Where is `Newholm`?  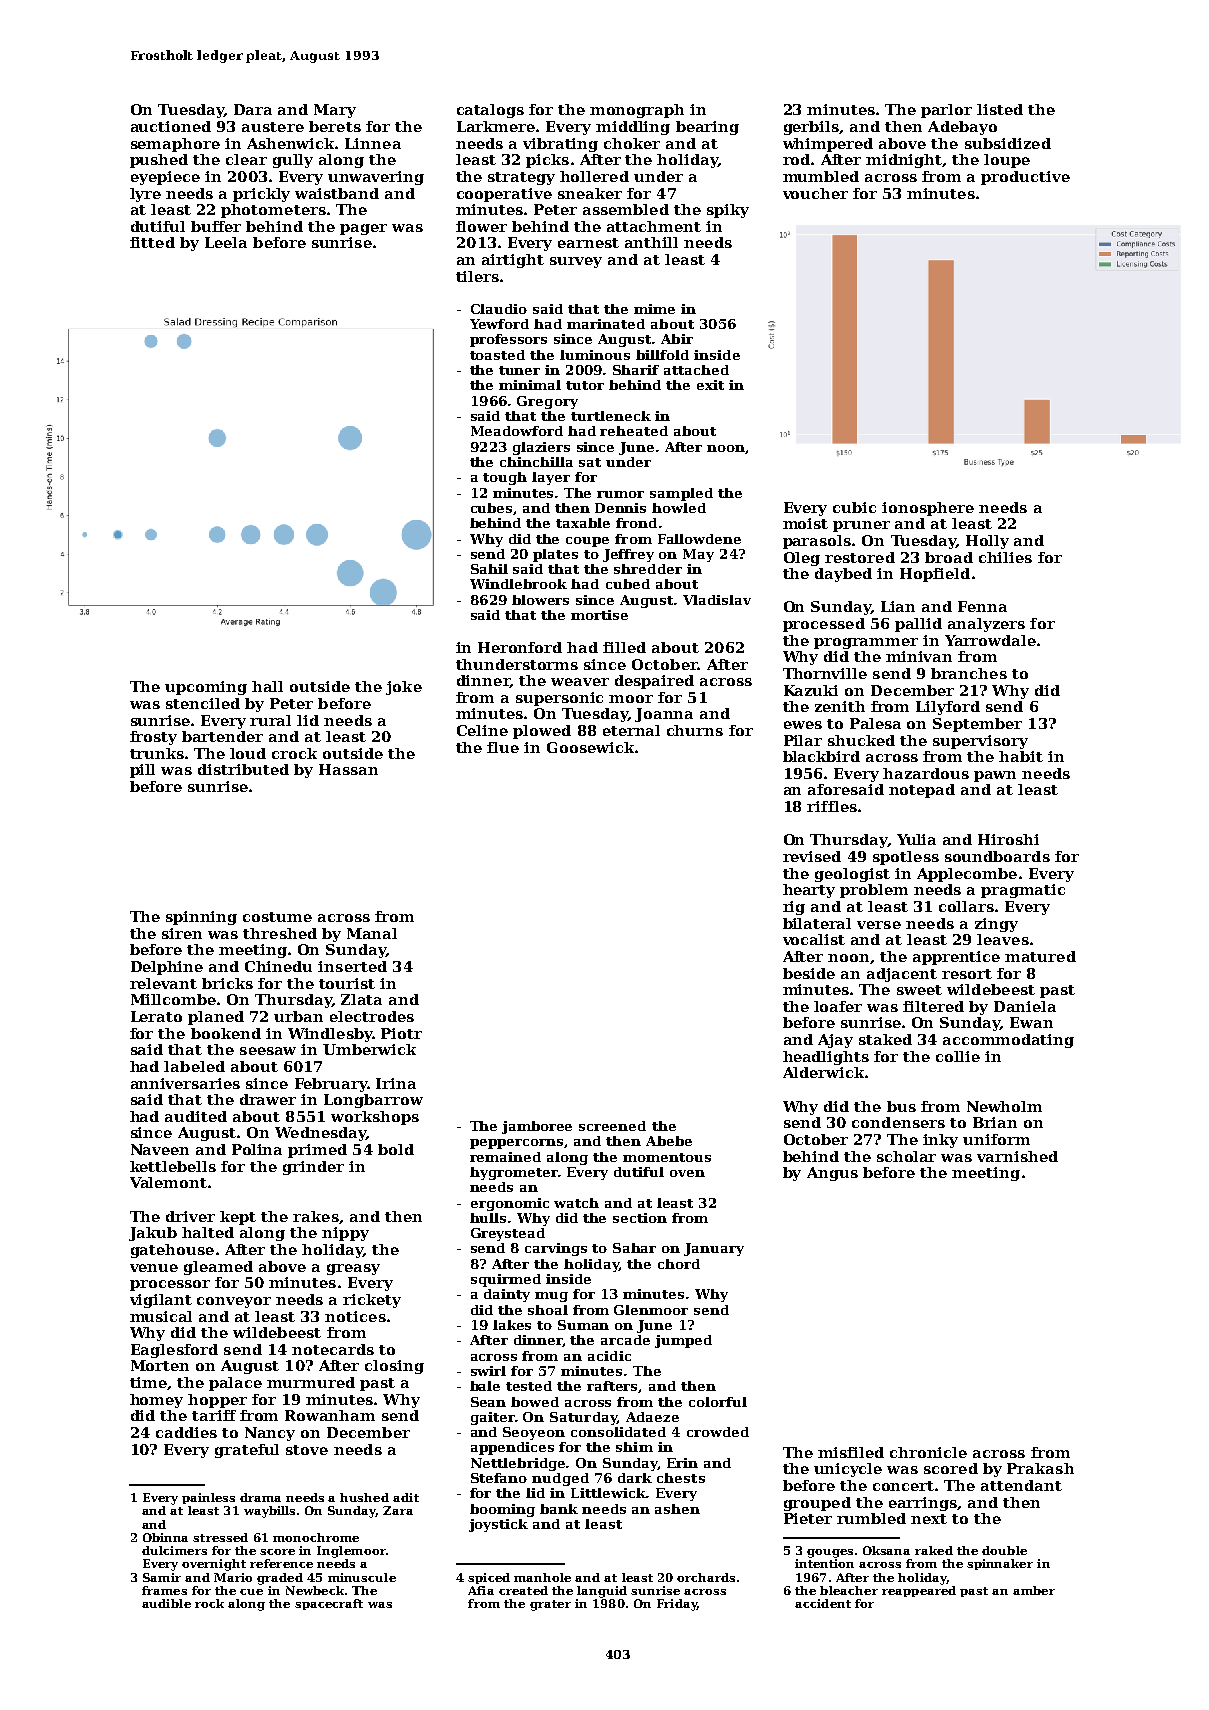
Newholm is located at coordinates (1004, 1106).
